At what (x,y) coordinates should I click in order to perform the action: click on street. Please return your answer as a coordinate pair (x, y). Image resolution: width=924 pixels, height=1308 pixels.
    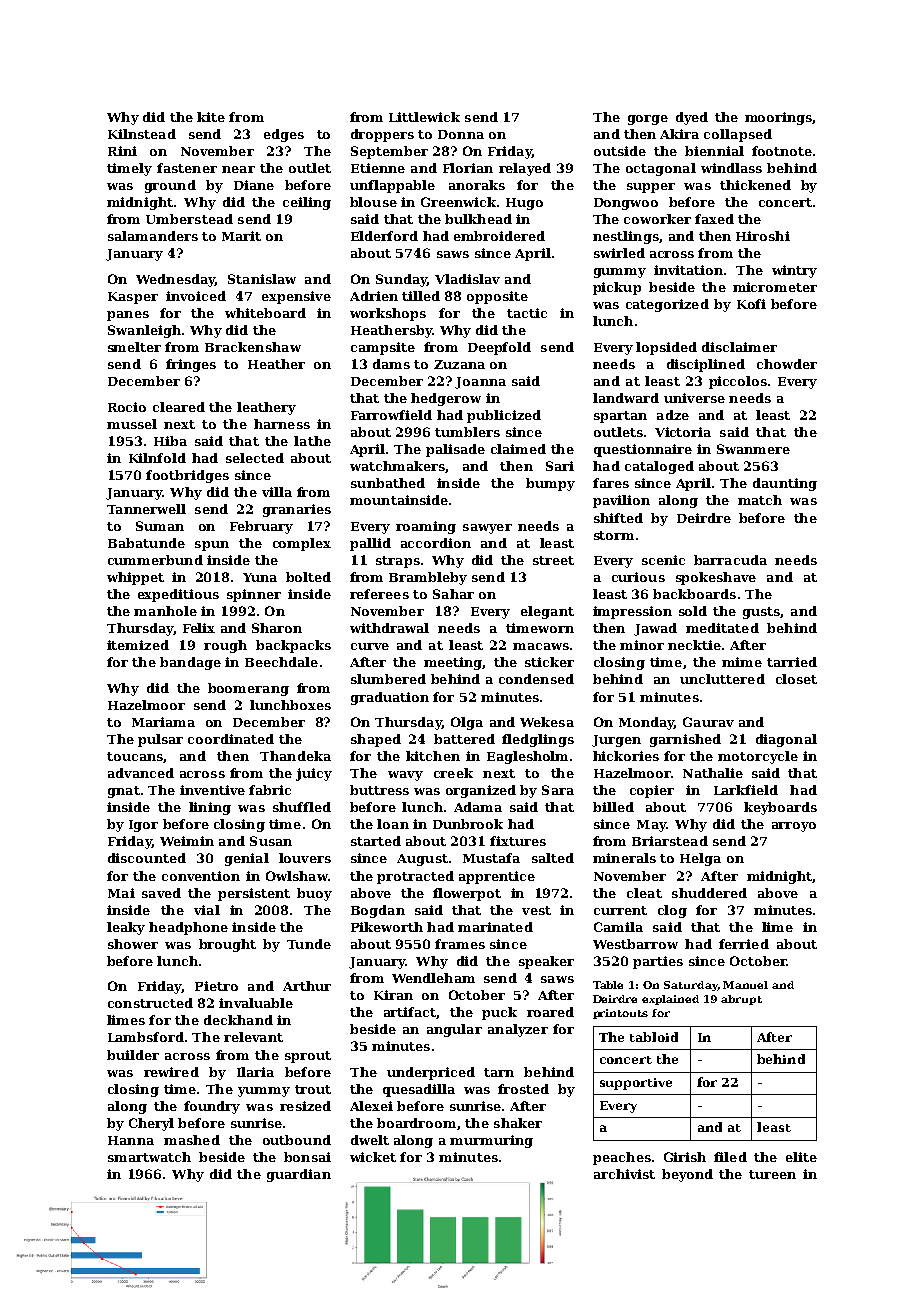
    Looking at the image, I should click on (553, 560).
